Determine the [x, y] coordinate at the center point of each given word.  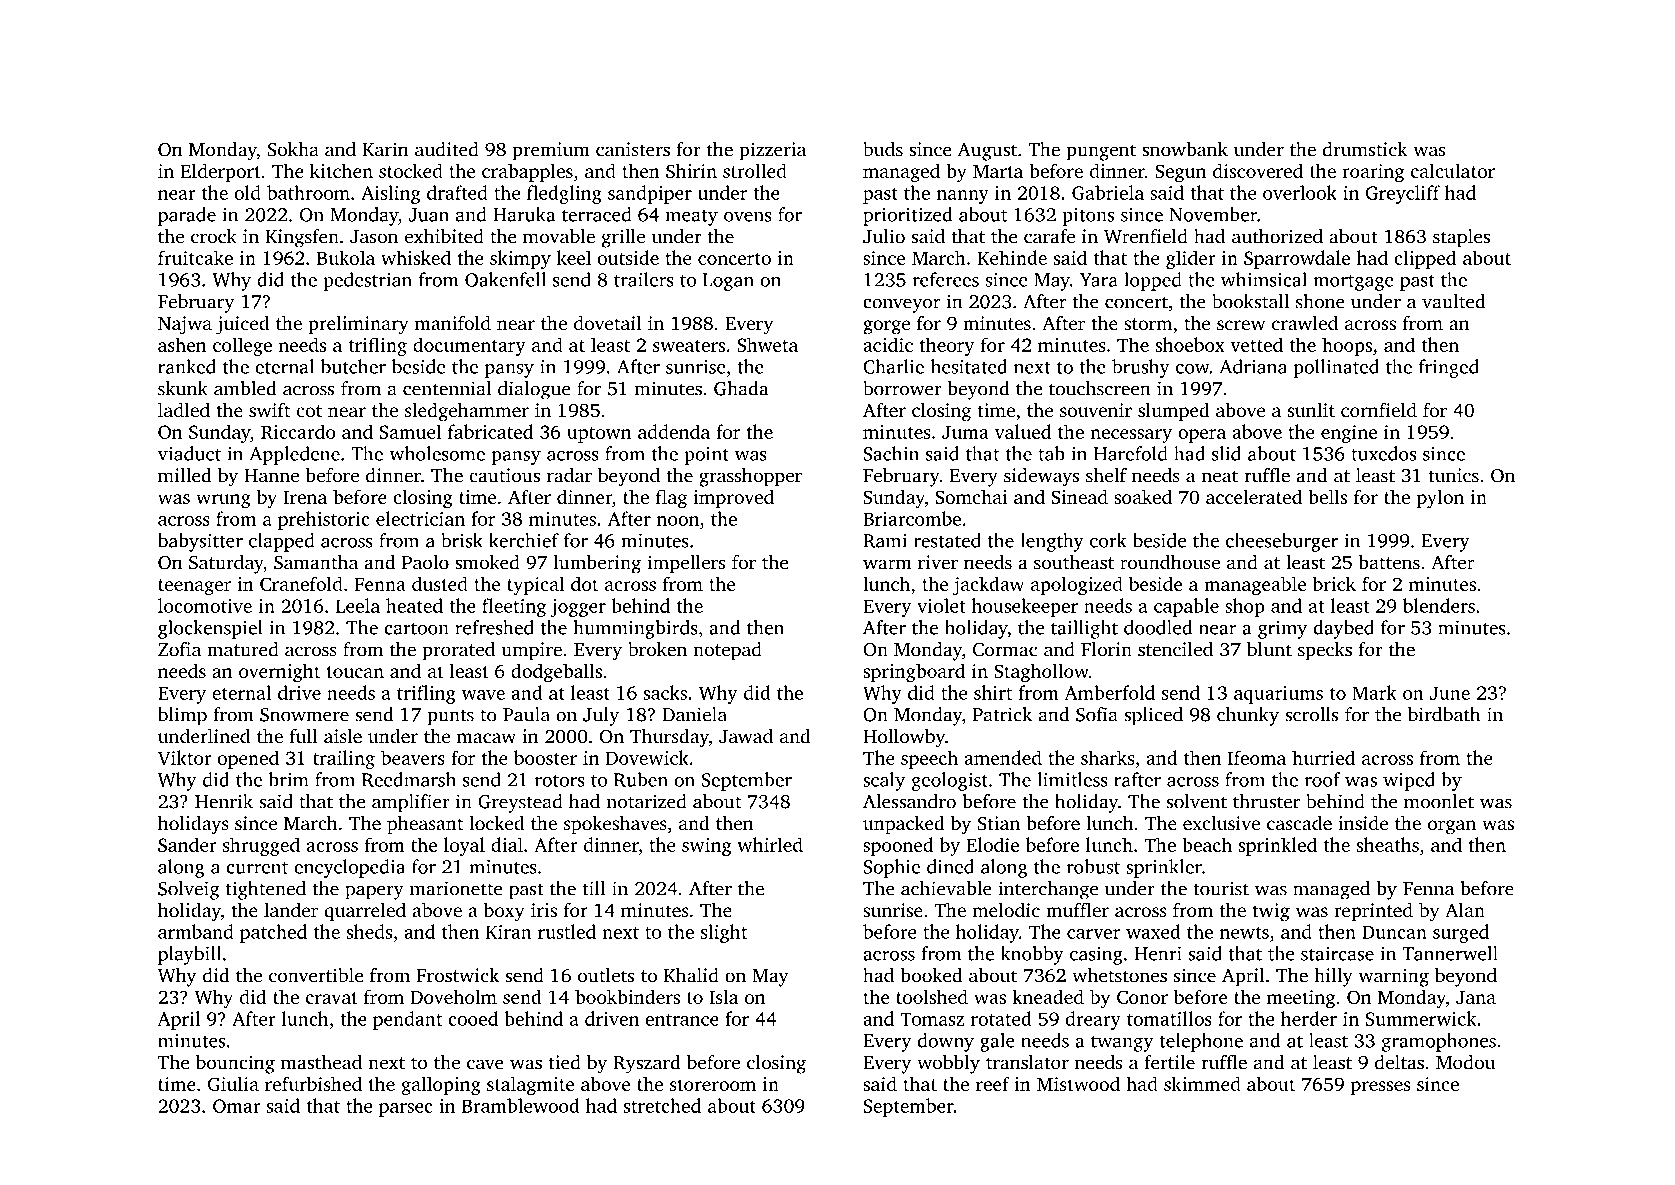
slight [724, 933]
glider [1191, 259]
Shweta [767, 344]
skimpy [520, 259]
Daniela [694, 714]
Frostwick [457, 975]
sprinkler [1164, 868]
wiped [1409, 781]
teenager [194, 587]
